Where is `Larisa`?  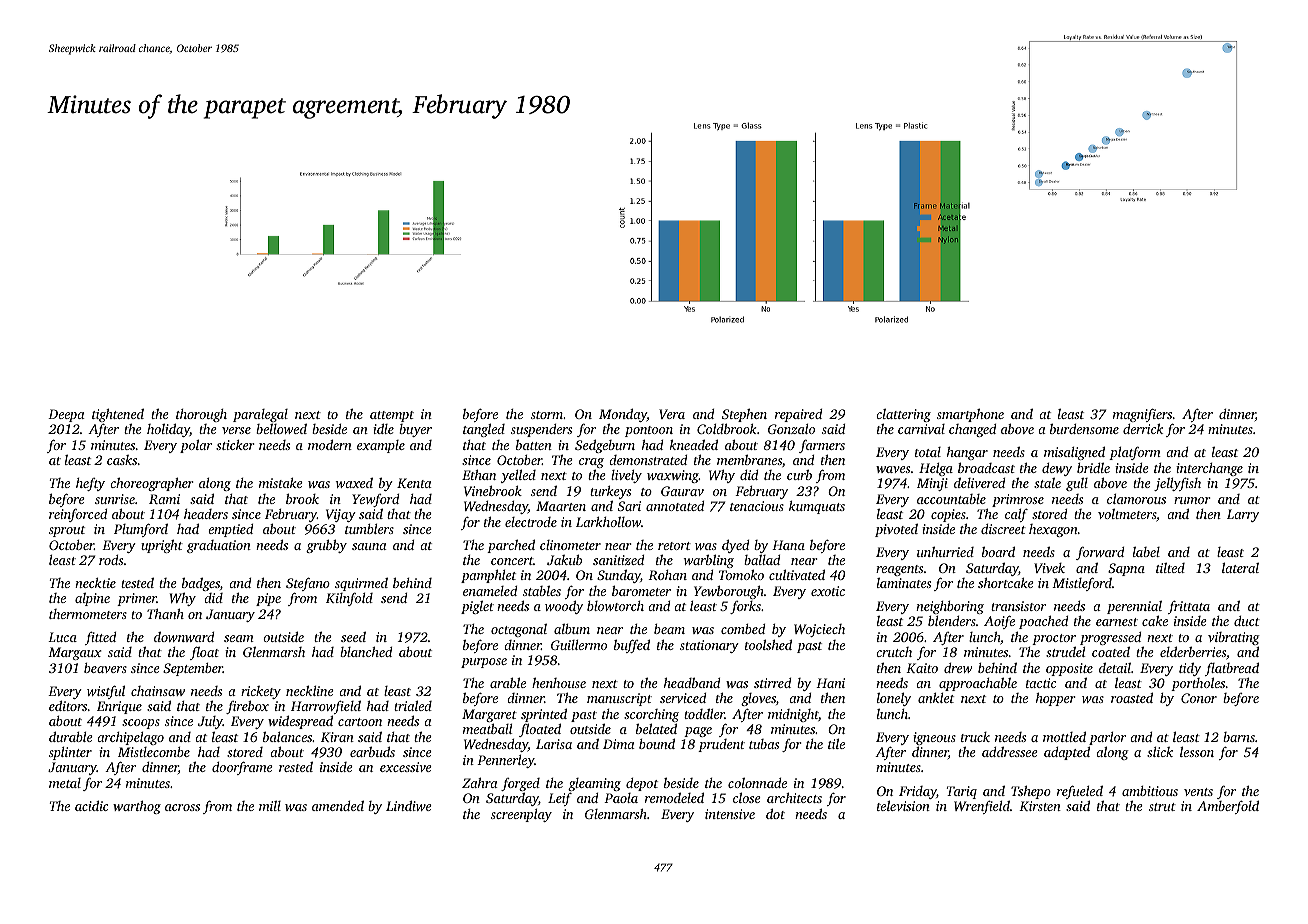
Larisa is located at coordinates (554, 744).
